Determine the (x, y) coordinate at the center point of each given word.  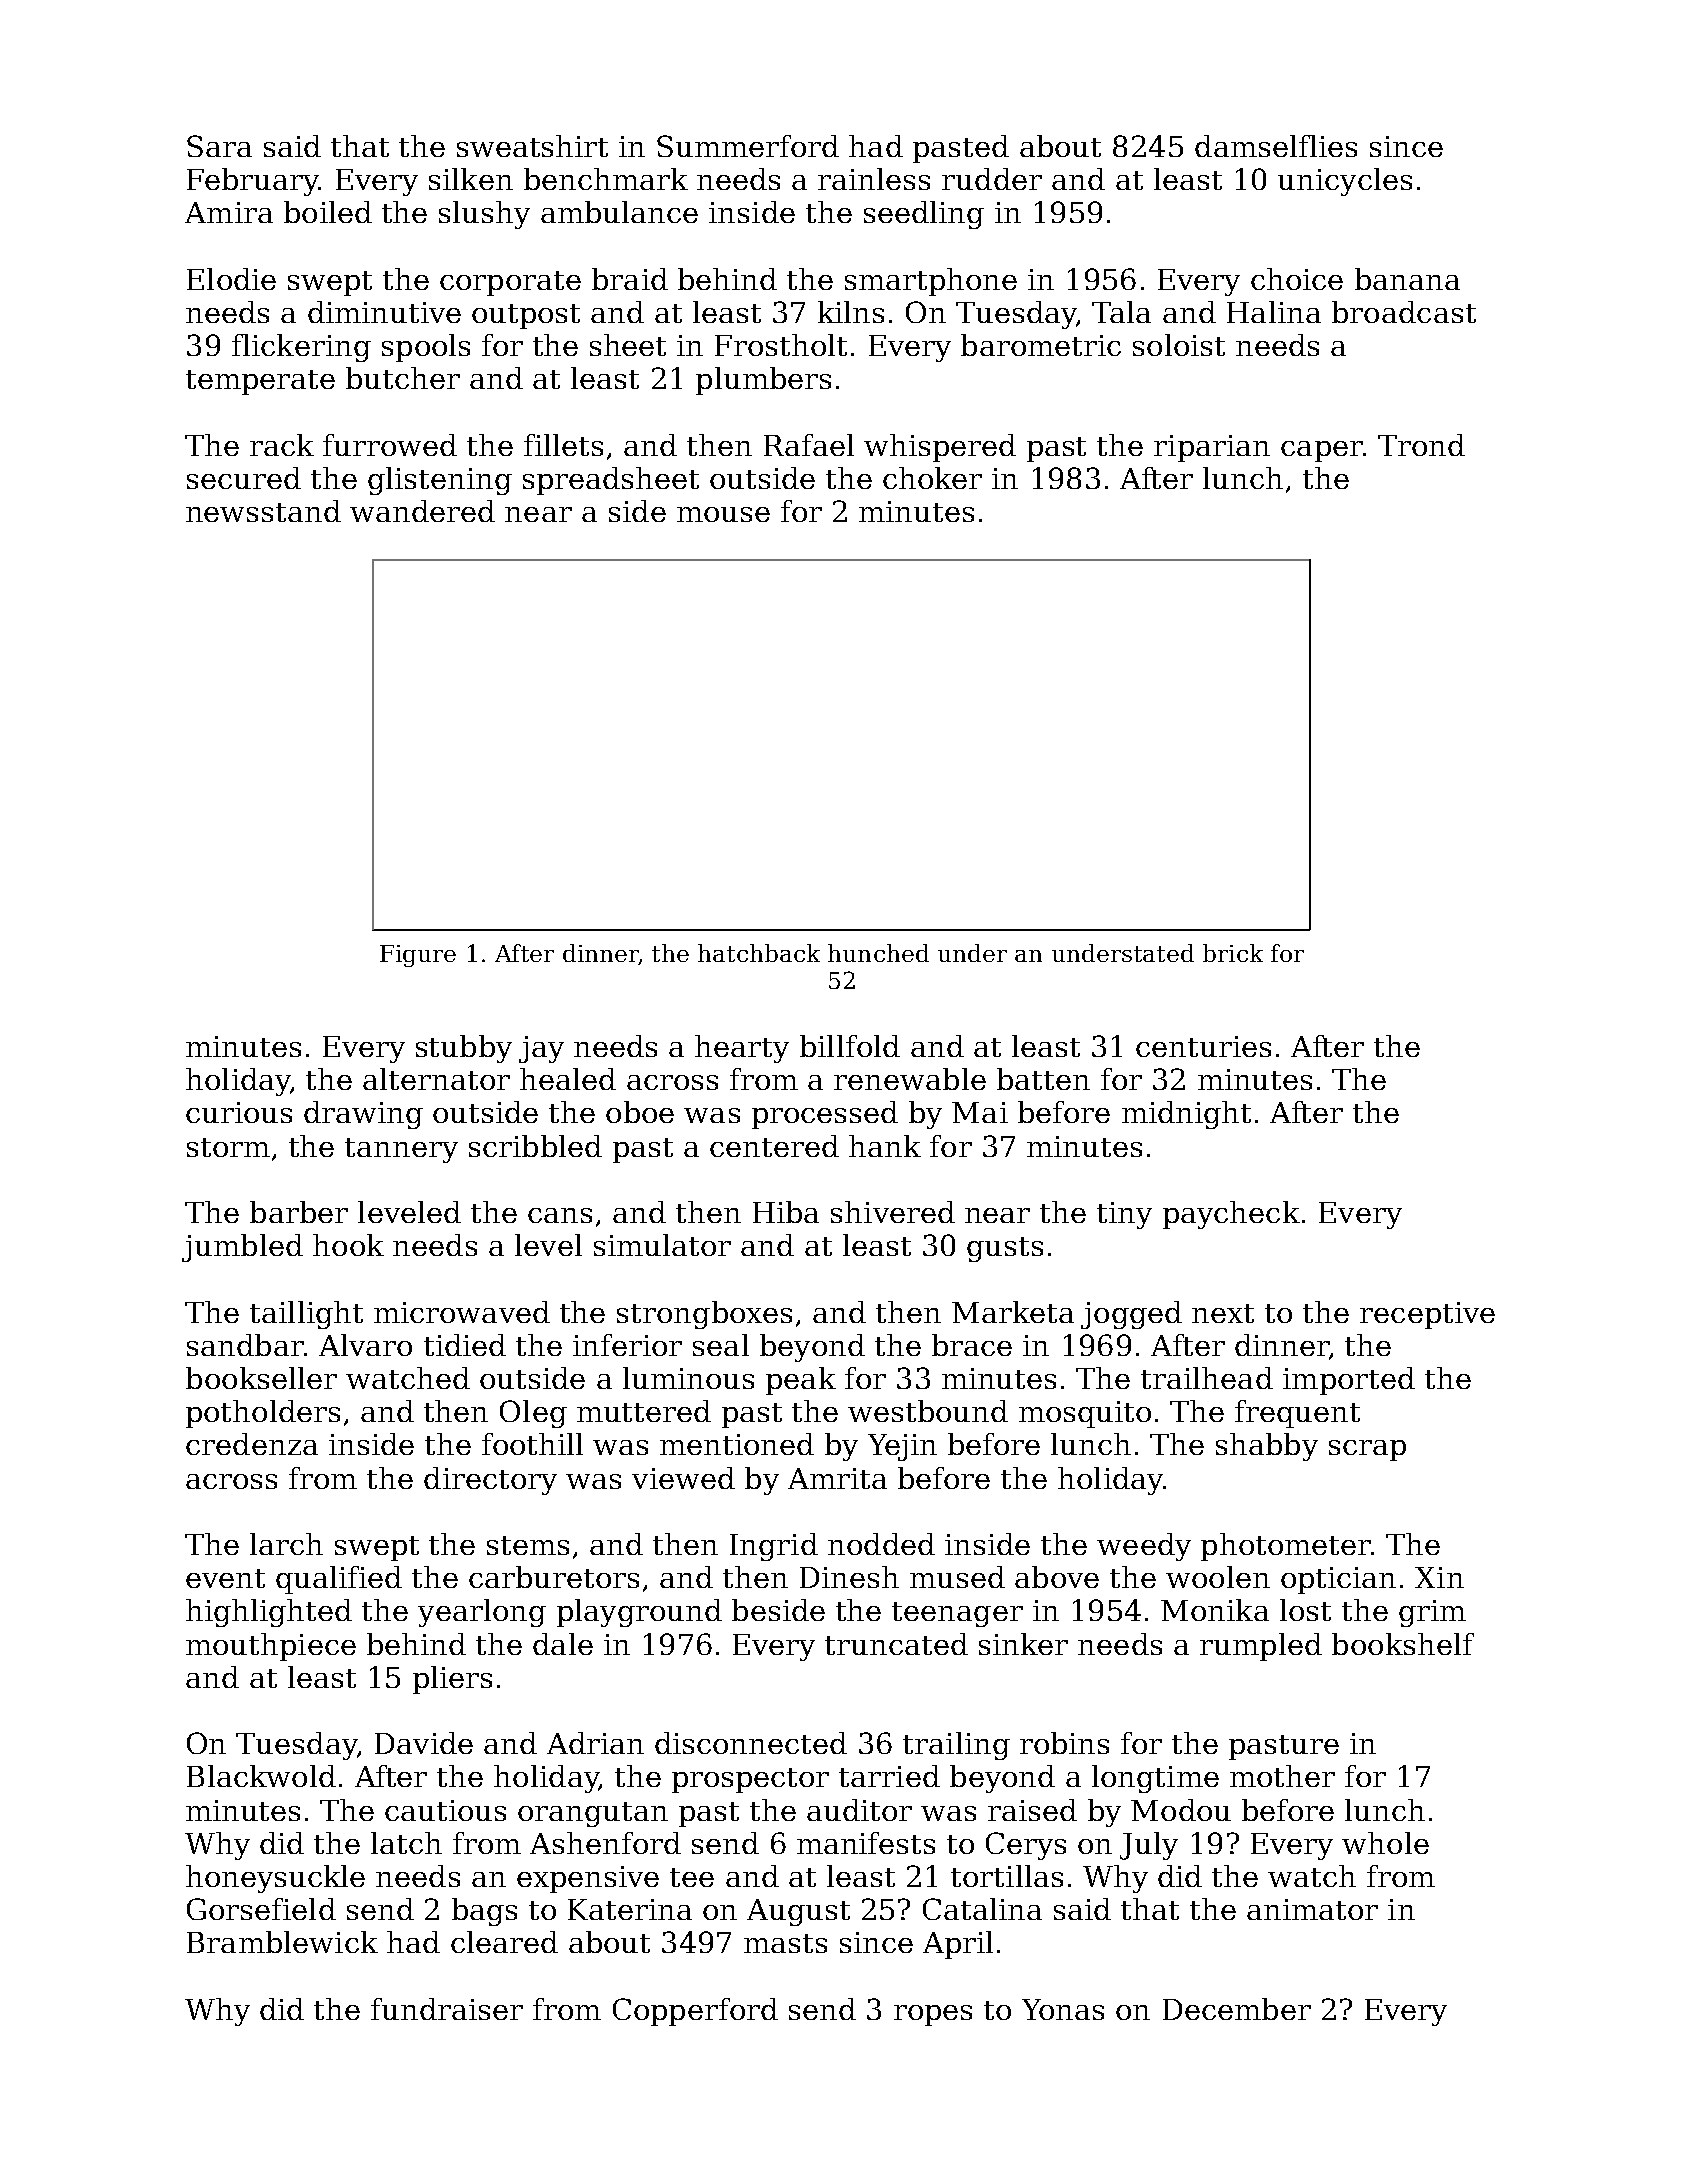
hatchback (759, 953)
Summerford (748, 146)
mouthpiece (271, 1647)
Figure (418, 956)
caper (1322, 451)
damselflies (1276, 146)
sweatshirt (532, 146)
